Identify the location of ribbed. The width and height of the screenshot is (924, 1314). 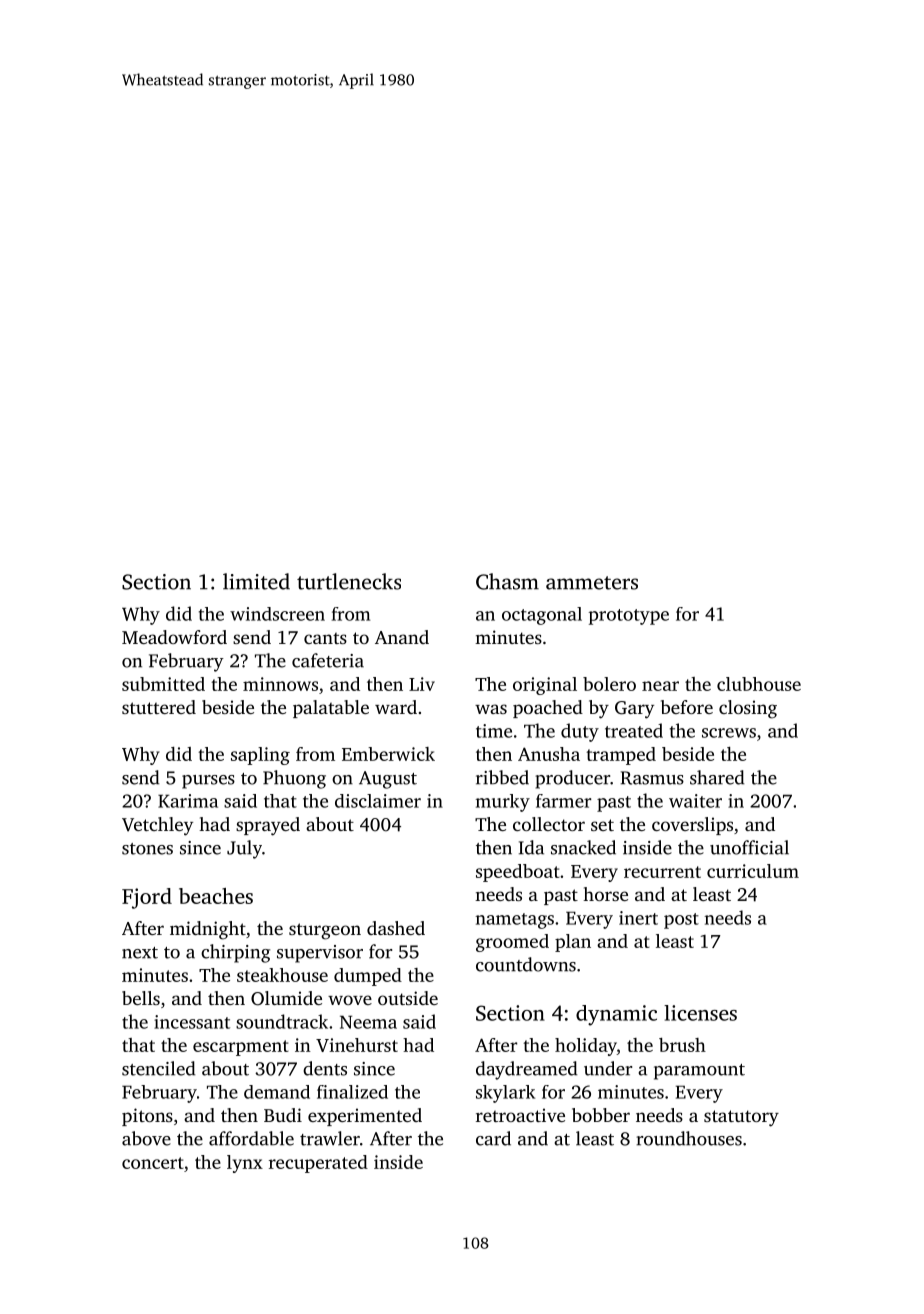
(502, 777).
